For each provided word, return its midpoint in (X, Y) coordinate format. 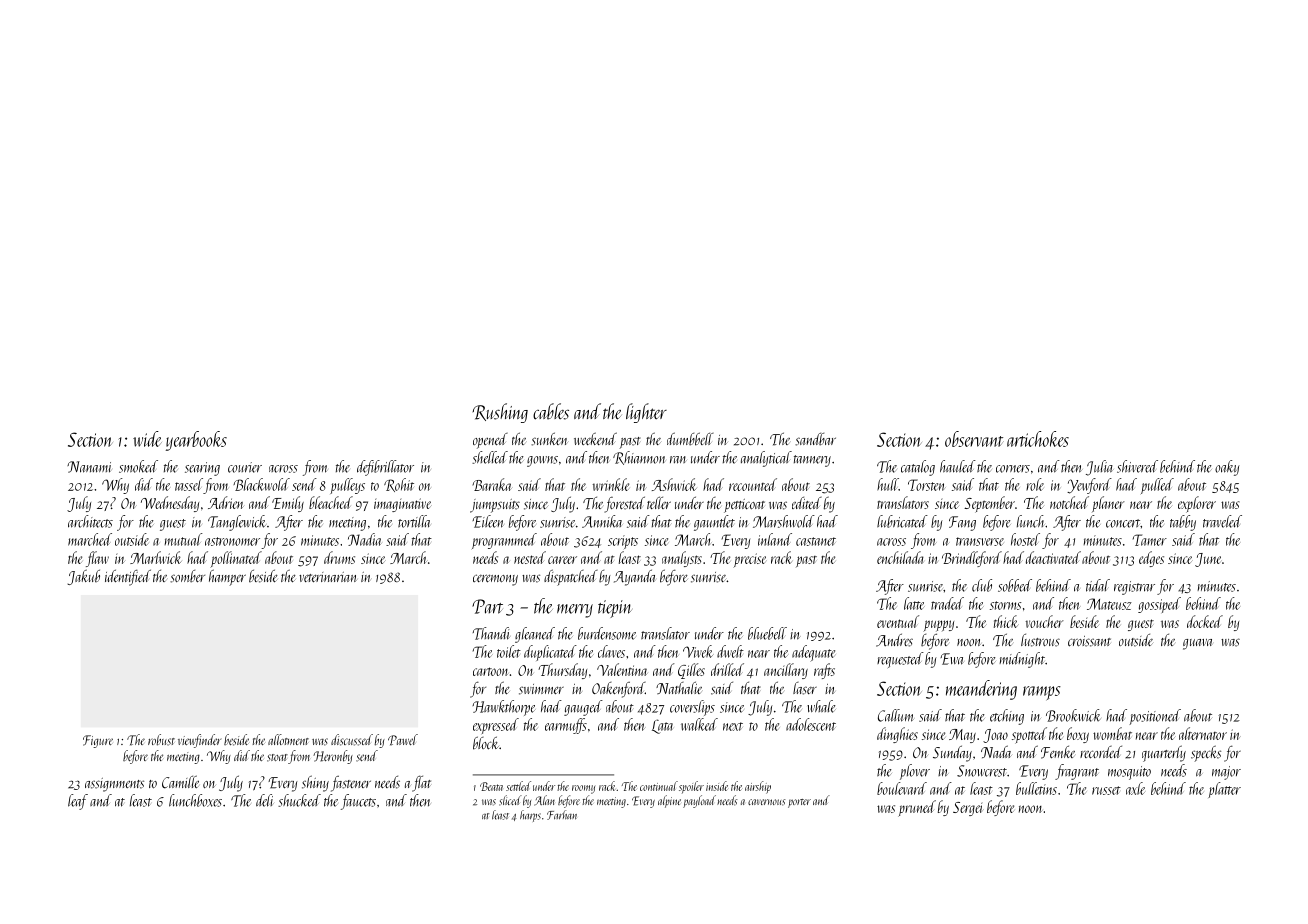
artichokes (1038, 439)
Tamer (1150, 540)
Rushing (500, 413)
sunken (549, 439)
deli (265, 800)
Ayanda (634, 577)
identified (128, 577)
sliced (510, 800)
